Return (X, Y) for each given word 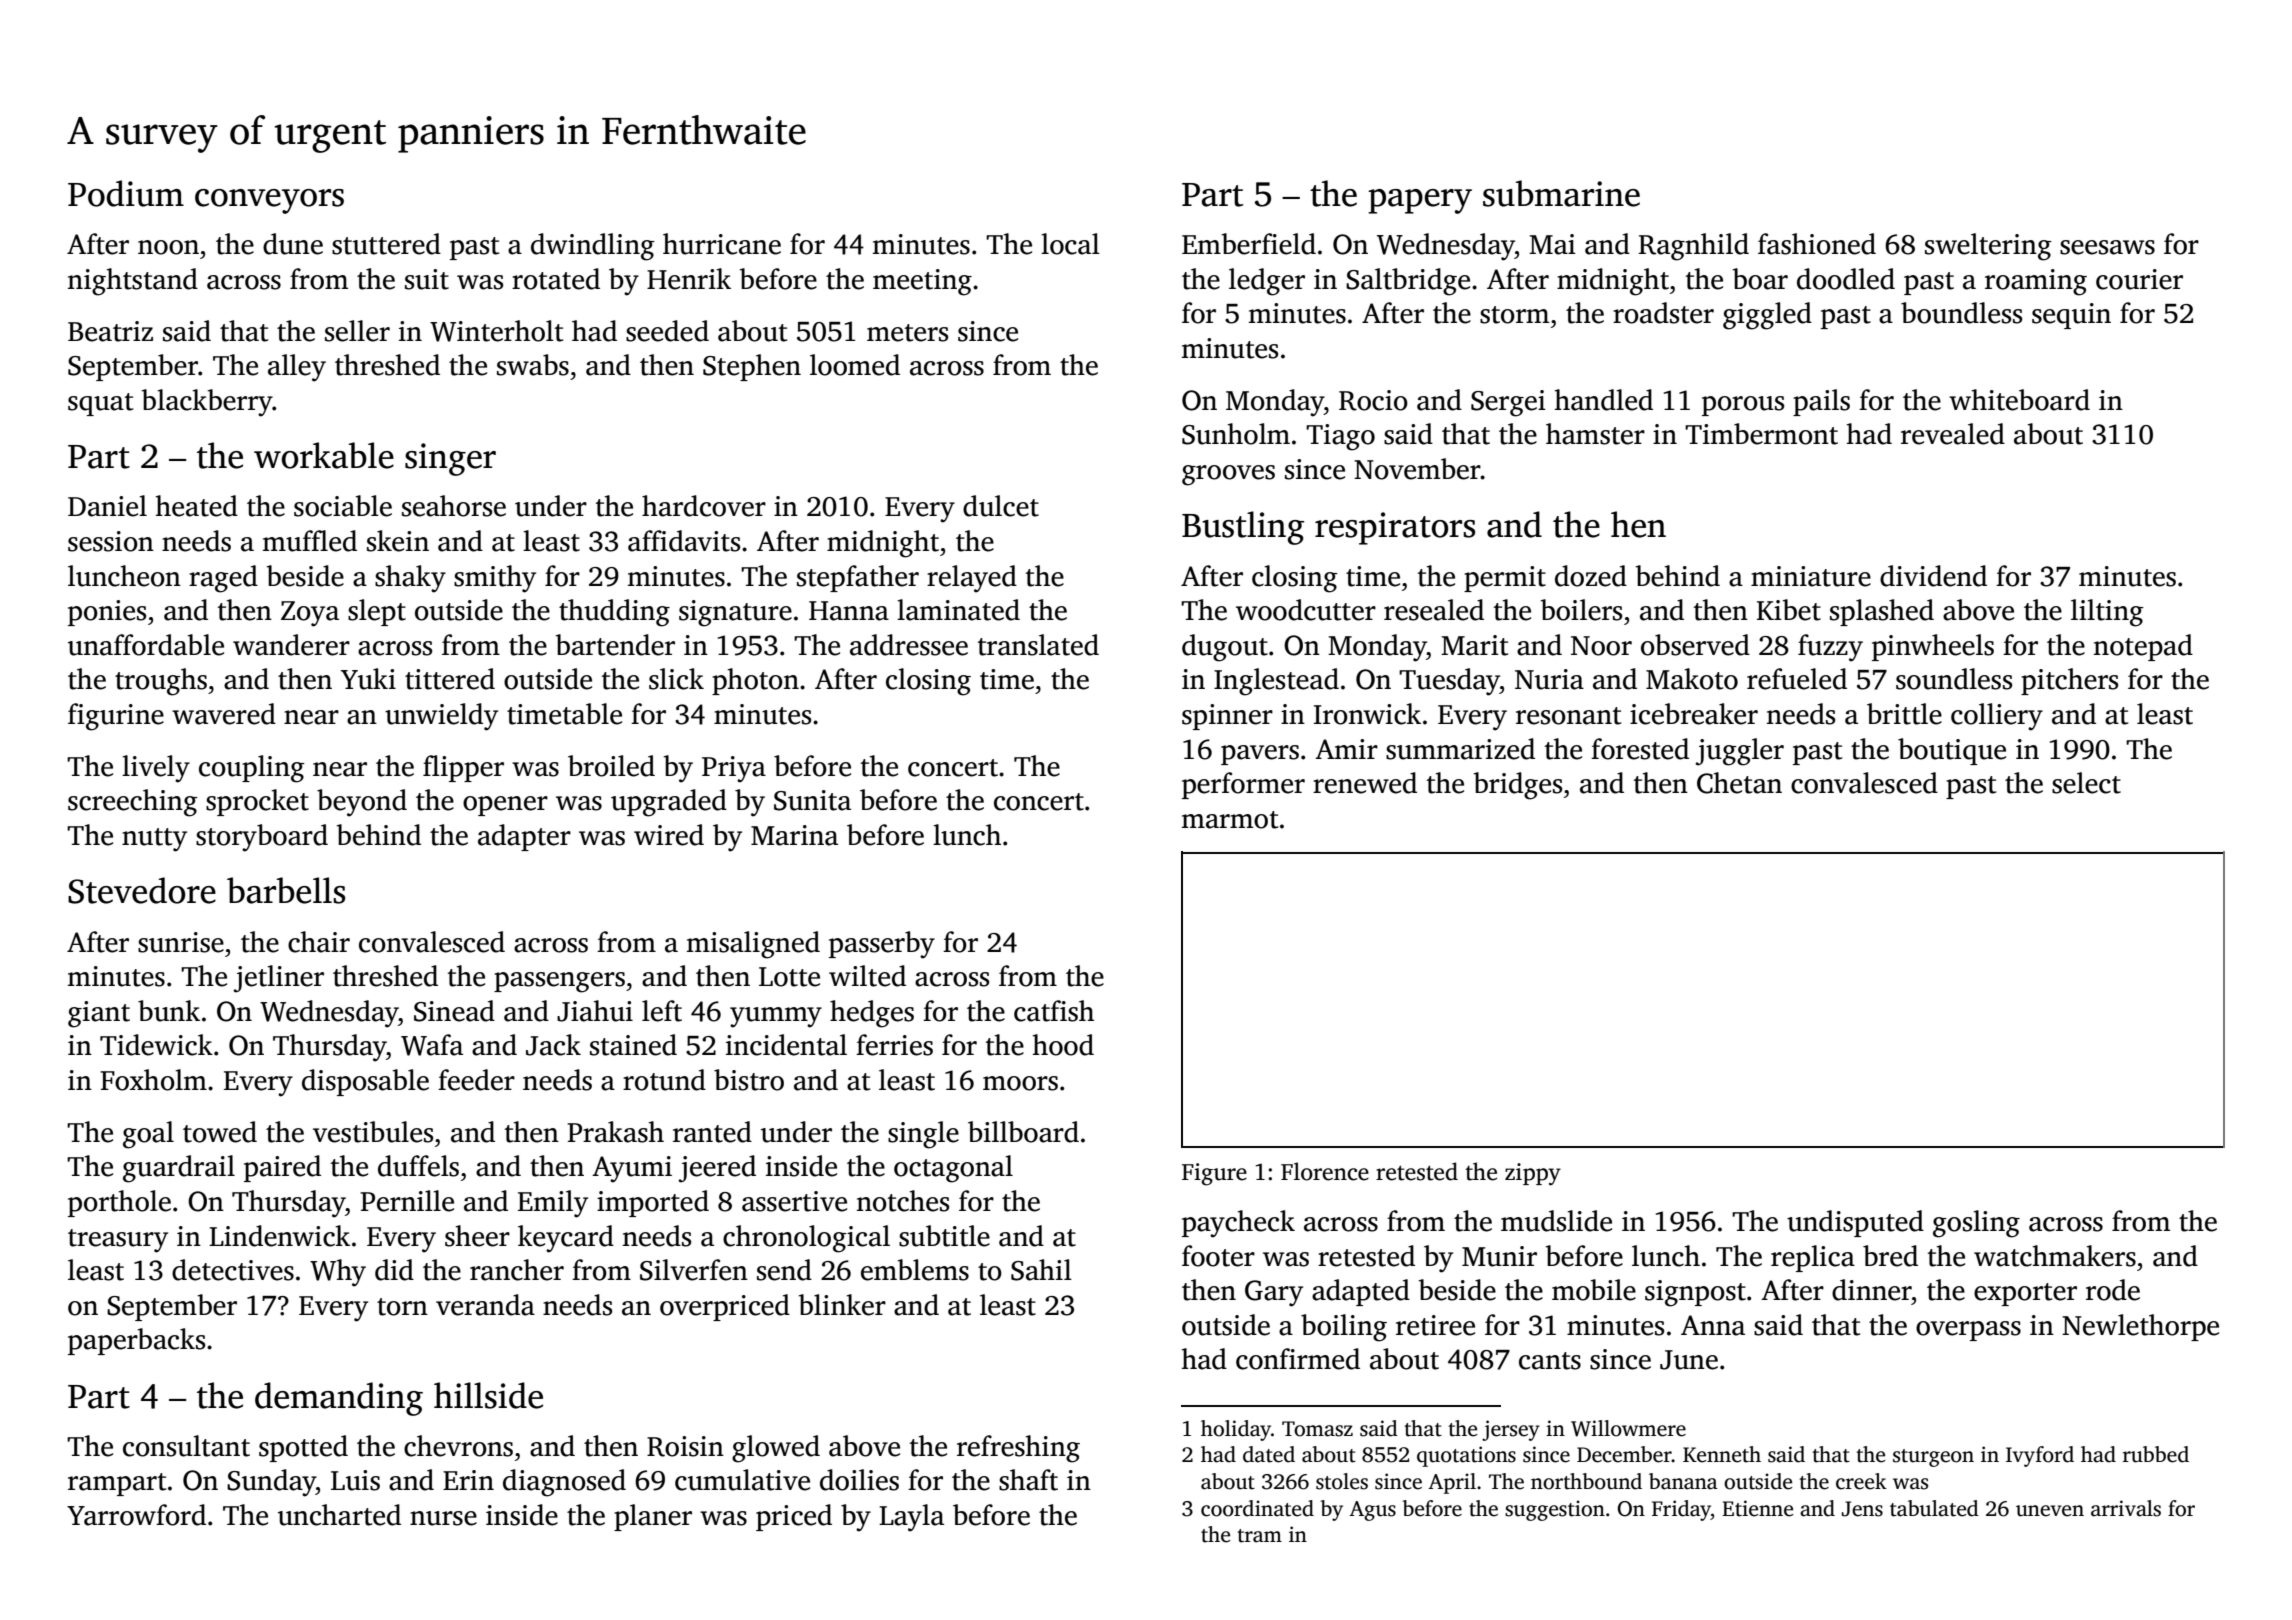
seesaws (2107, 247)
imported (653, 1203)
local (1070, 244)
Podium (126, 193)
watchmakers (2055, 1256)
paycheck (1238, 1224)
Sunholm (1236, 434)
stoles (1342, 1481)
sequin (2071, 316)
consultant (186, 1446)
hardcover (704, 506)
